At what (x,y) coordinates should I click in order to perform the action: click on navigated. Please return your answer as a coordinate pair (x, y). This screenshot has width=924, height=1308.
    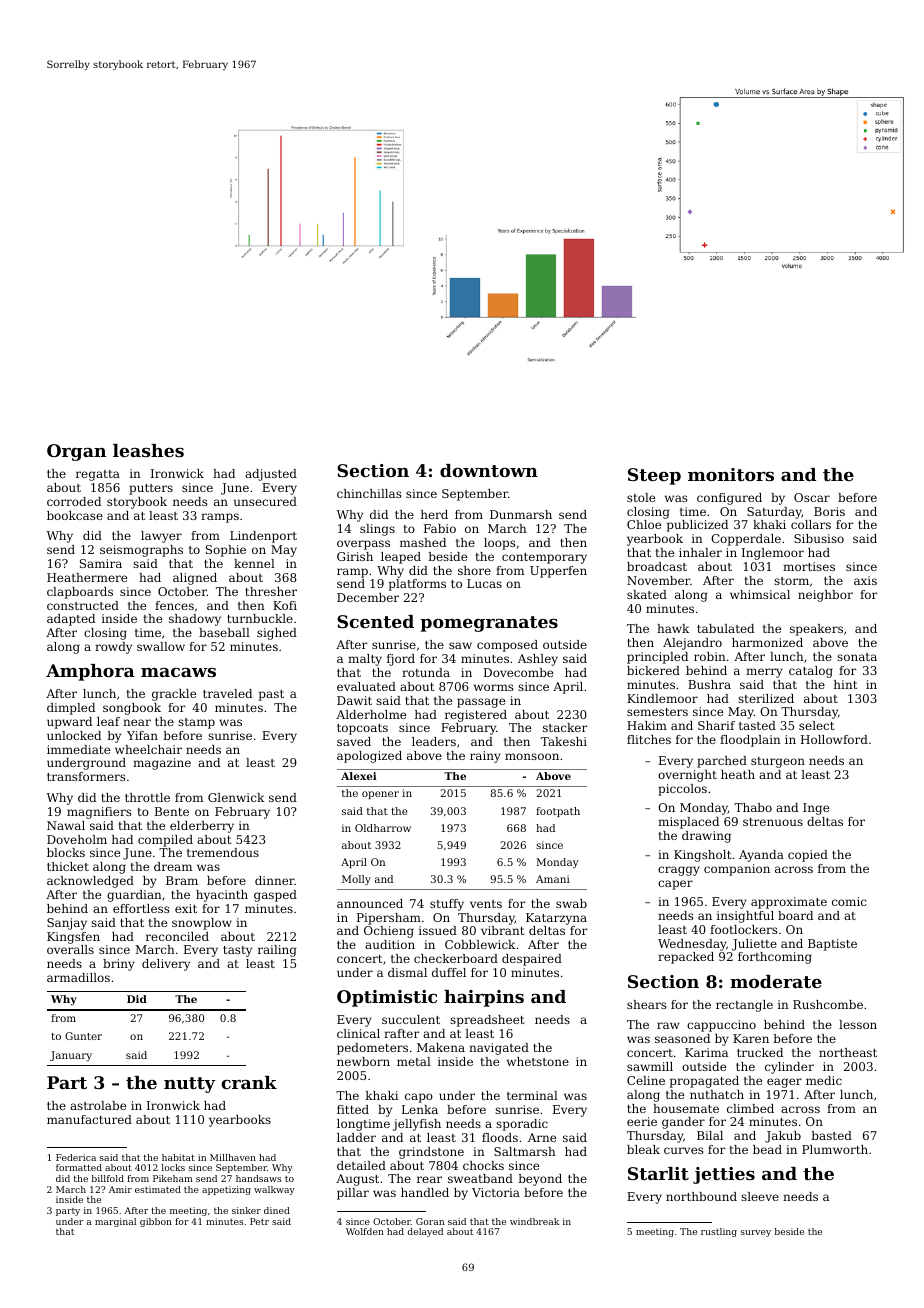
    Looking at the image, I should click on (499, 1049).
